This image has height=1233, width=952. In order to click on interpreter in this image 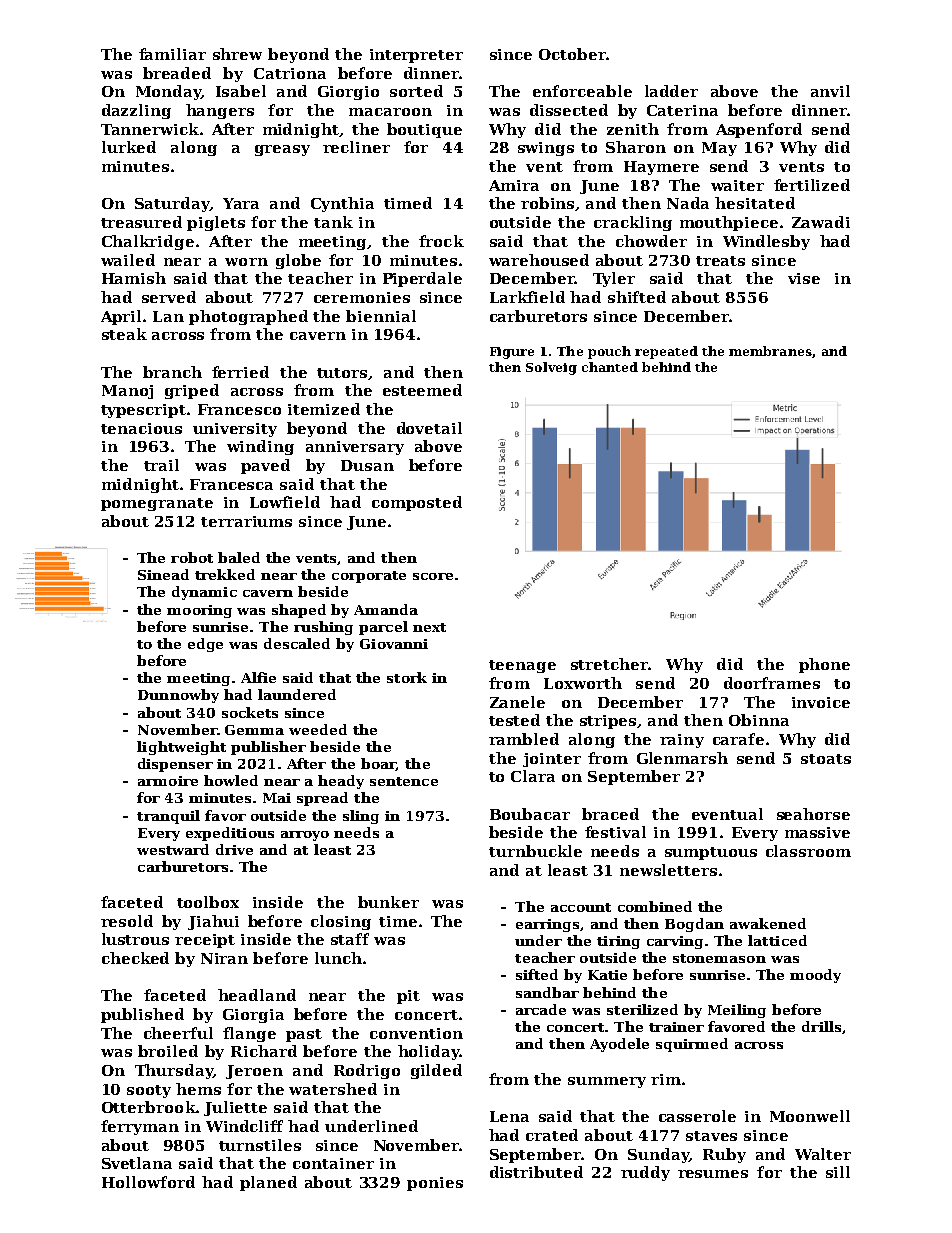, I will do `click(416, 56)`.
